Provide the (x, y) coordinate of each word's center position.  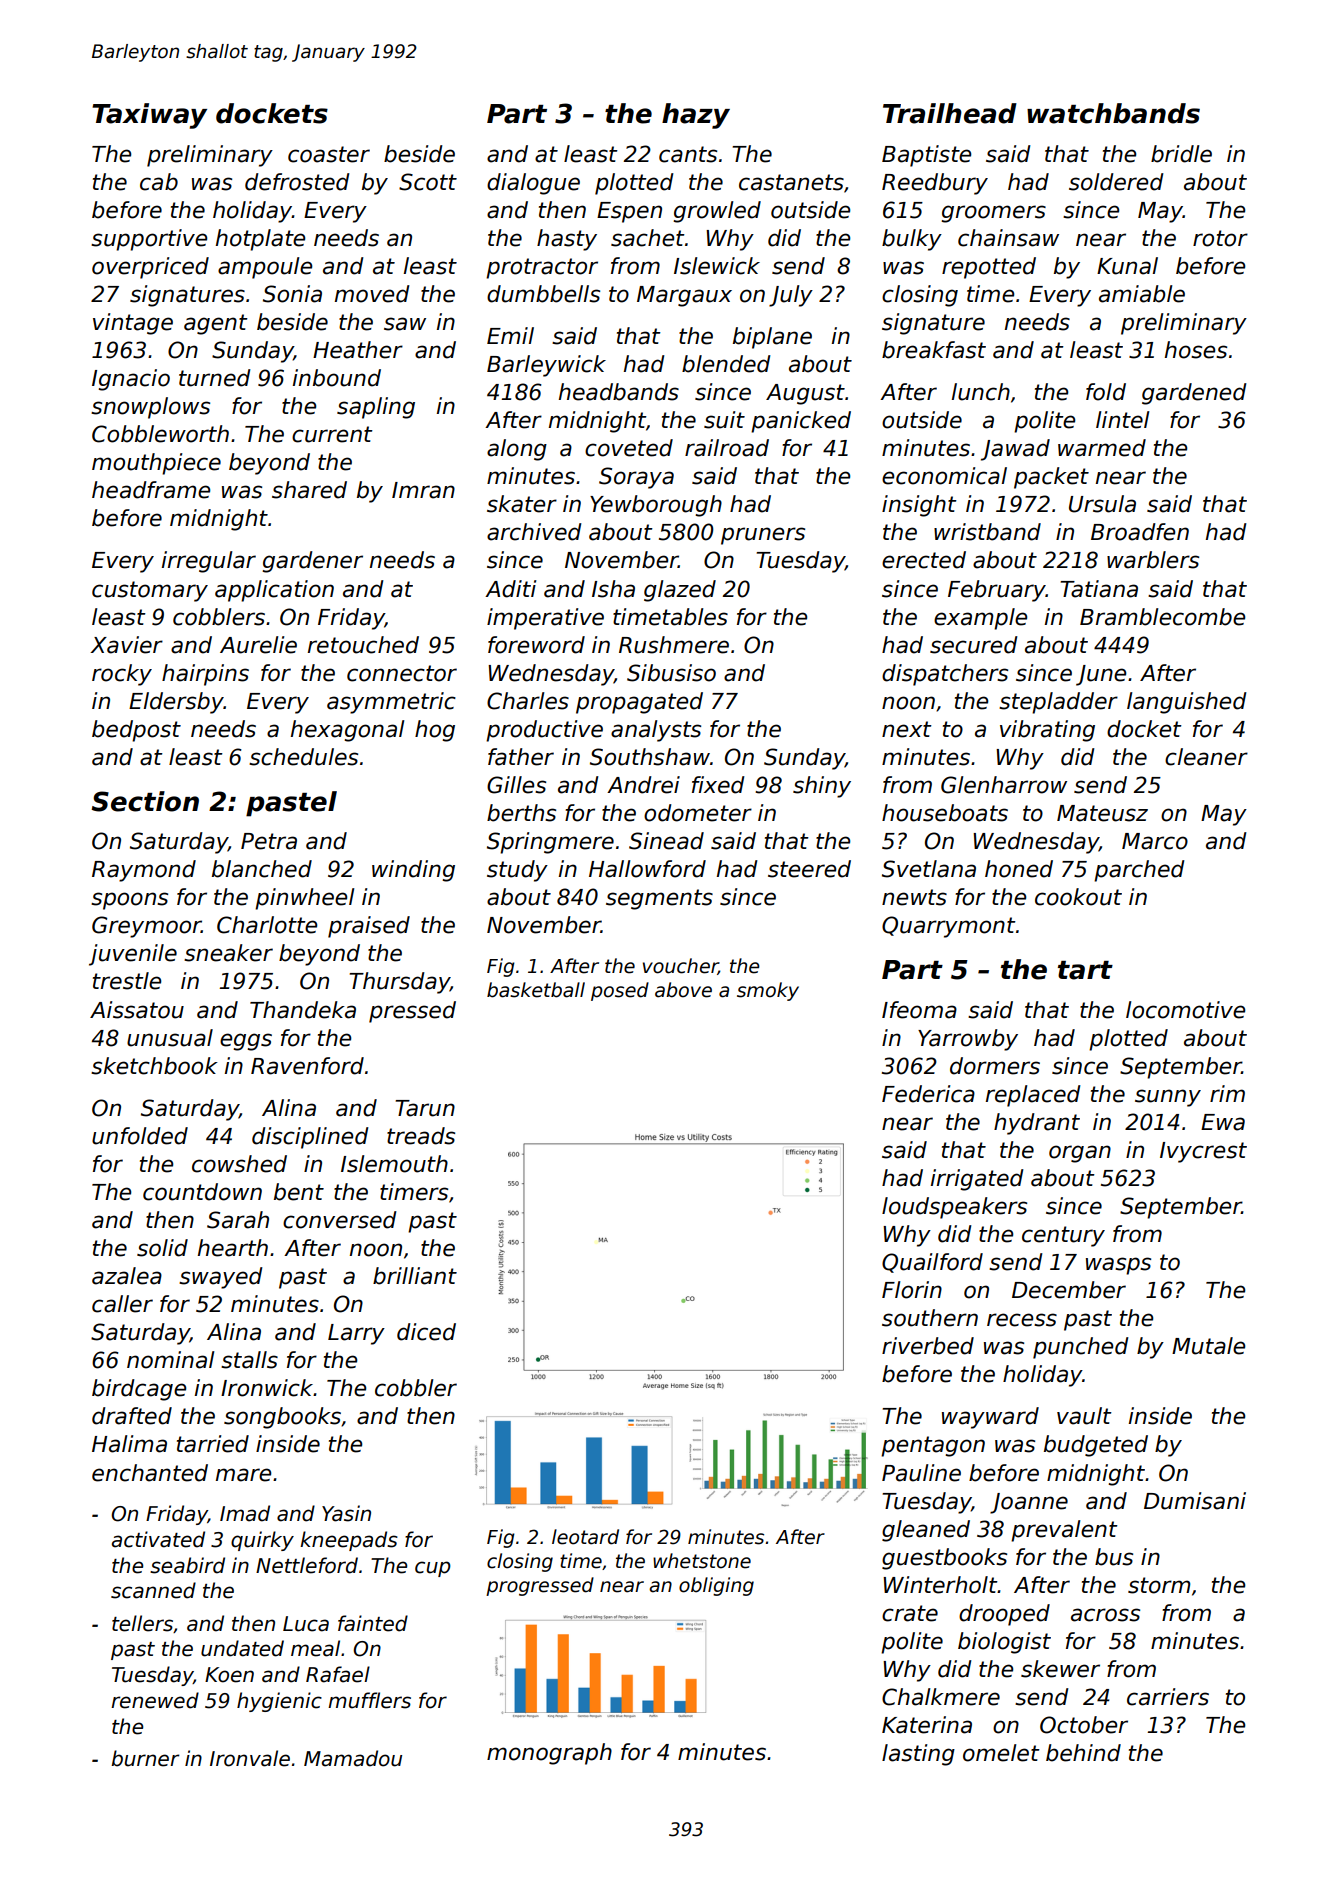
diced (426, 1332)
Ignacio (131, 380)
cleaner (1206, 757)
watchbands (1113, 113)
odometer (698, 813)
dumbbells (543, 294)
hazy (696, 116)
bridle (1181, 154)
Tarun (425, 1108)
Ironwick (267, 1388)
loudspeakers (954, 1208)
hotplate (260, 240)
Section (145, 801)
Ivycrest (1203, 1152)
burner (145, 1758)
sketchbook (154, 1066)
